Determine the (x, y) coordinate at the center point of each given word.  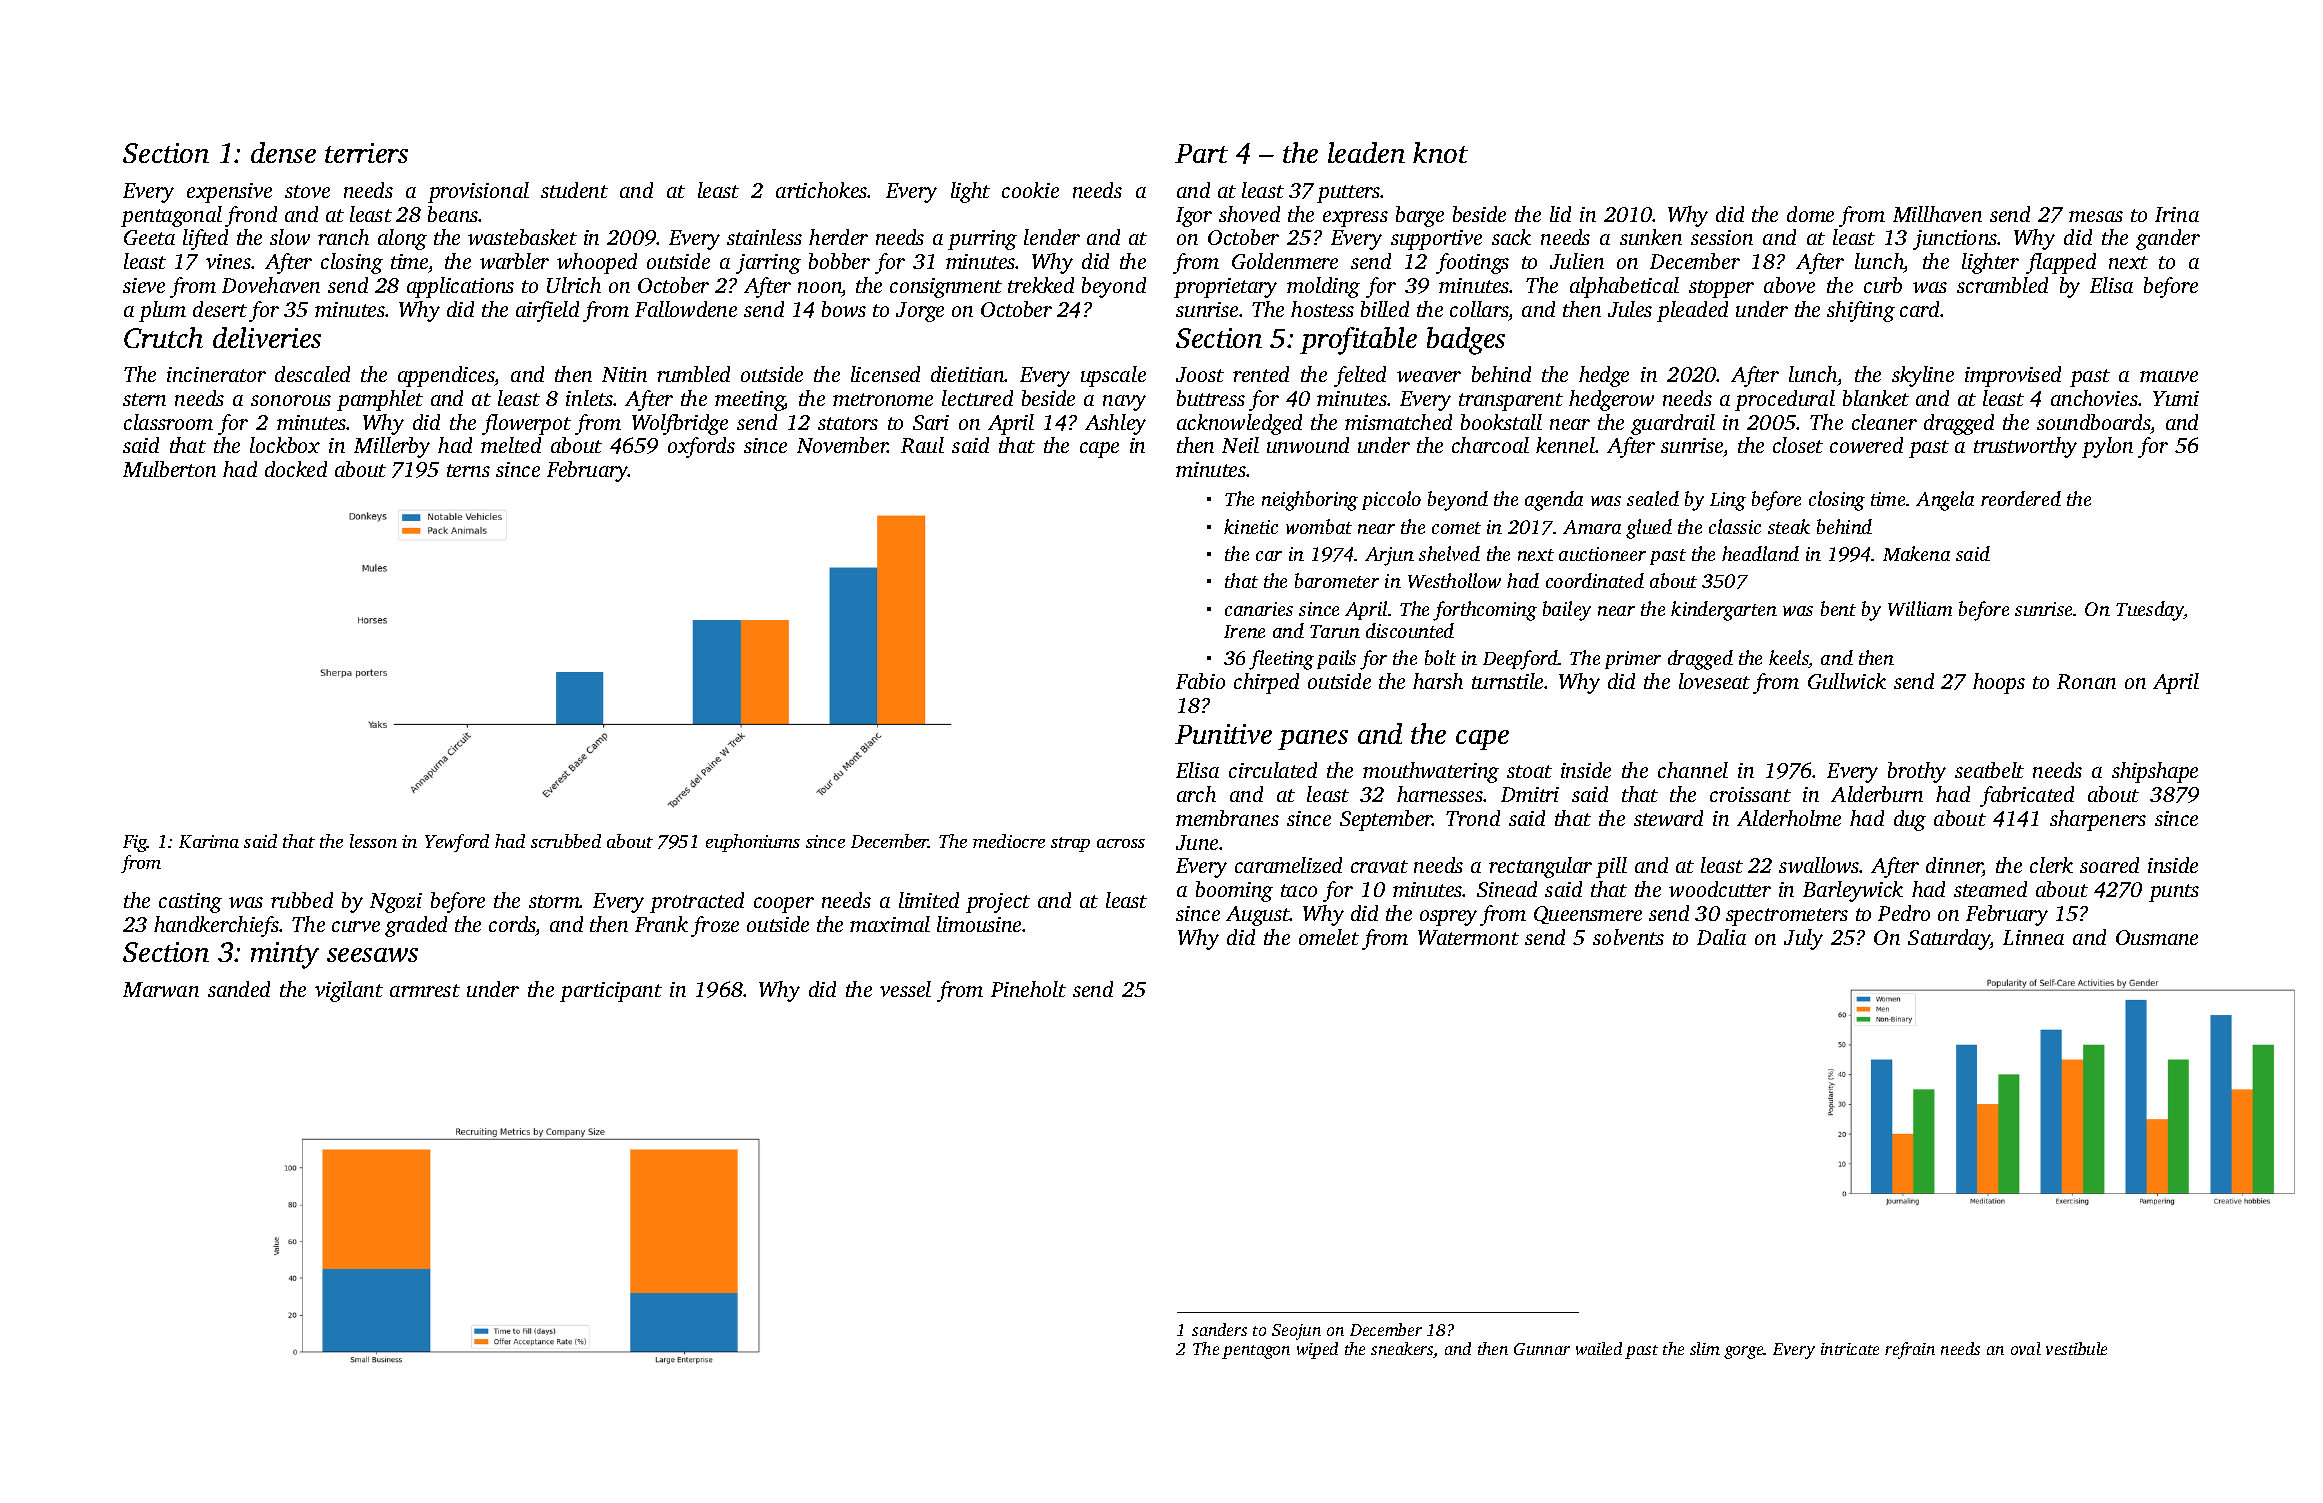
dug (1910, 820)
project (998, 903)
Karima (209, 841)
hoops (1999, 683)
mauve (2169, 376)
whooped (597, 263)
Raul (922, 445)
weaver (1429, 376)
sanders (1219, 1329)
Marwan (161, 989)
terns (468, 470)
